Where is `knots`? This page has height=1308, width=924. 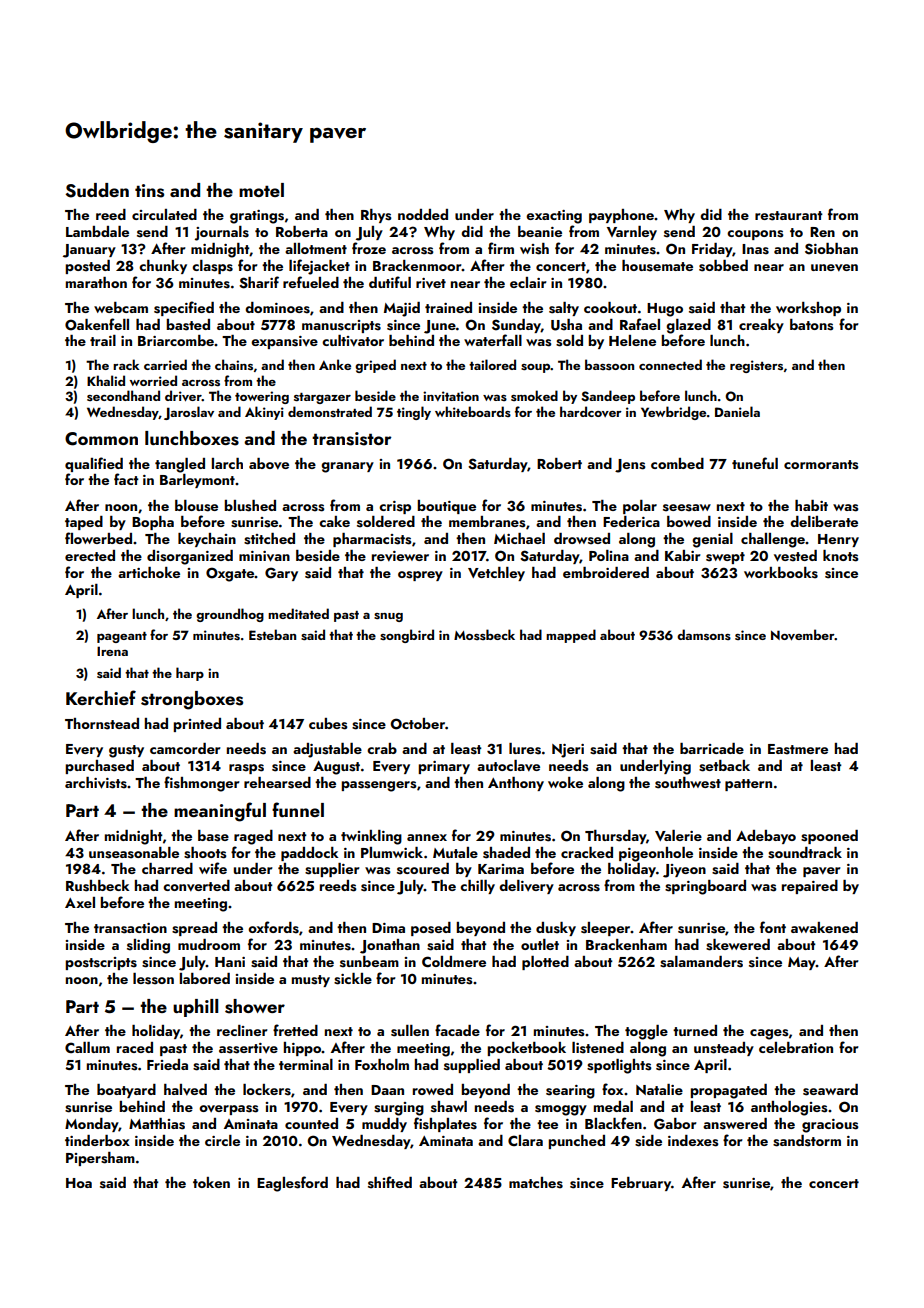 knots is located at coordinates (840, 556).
